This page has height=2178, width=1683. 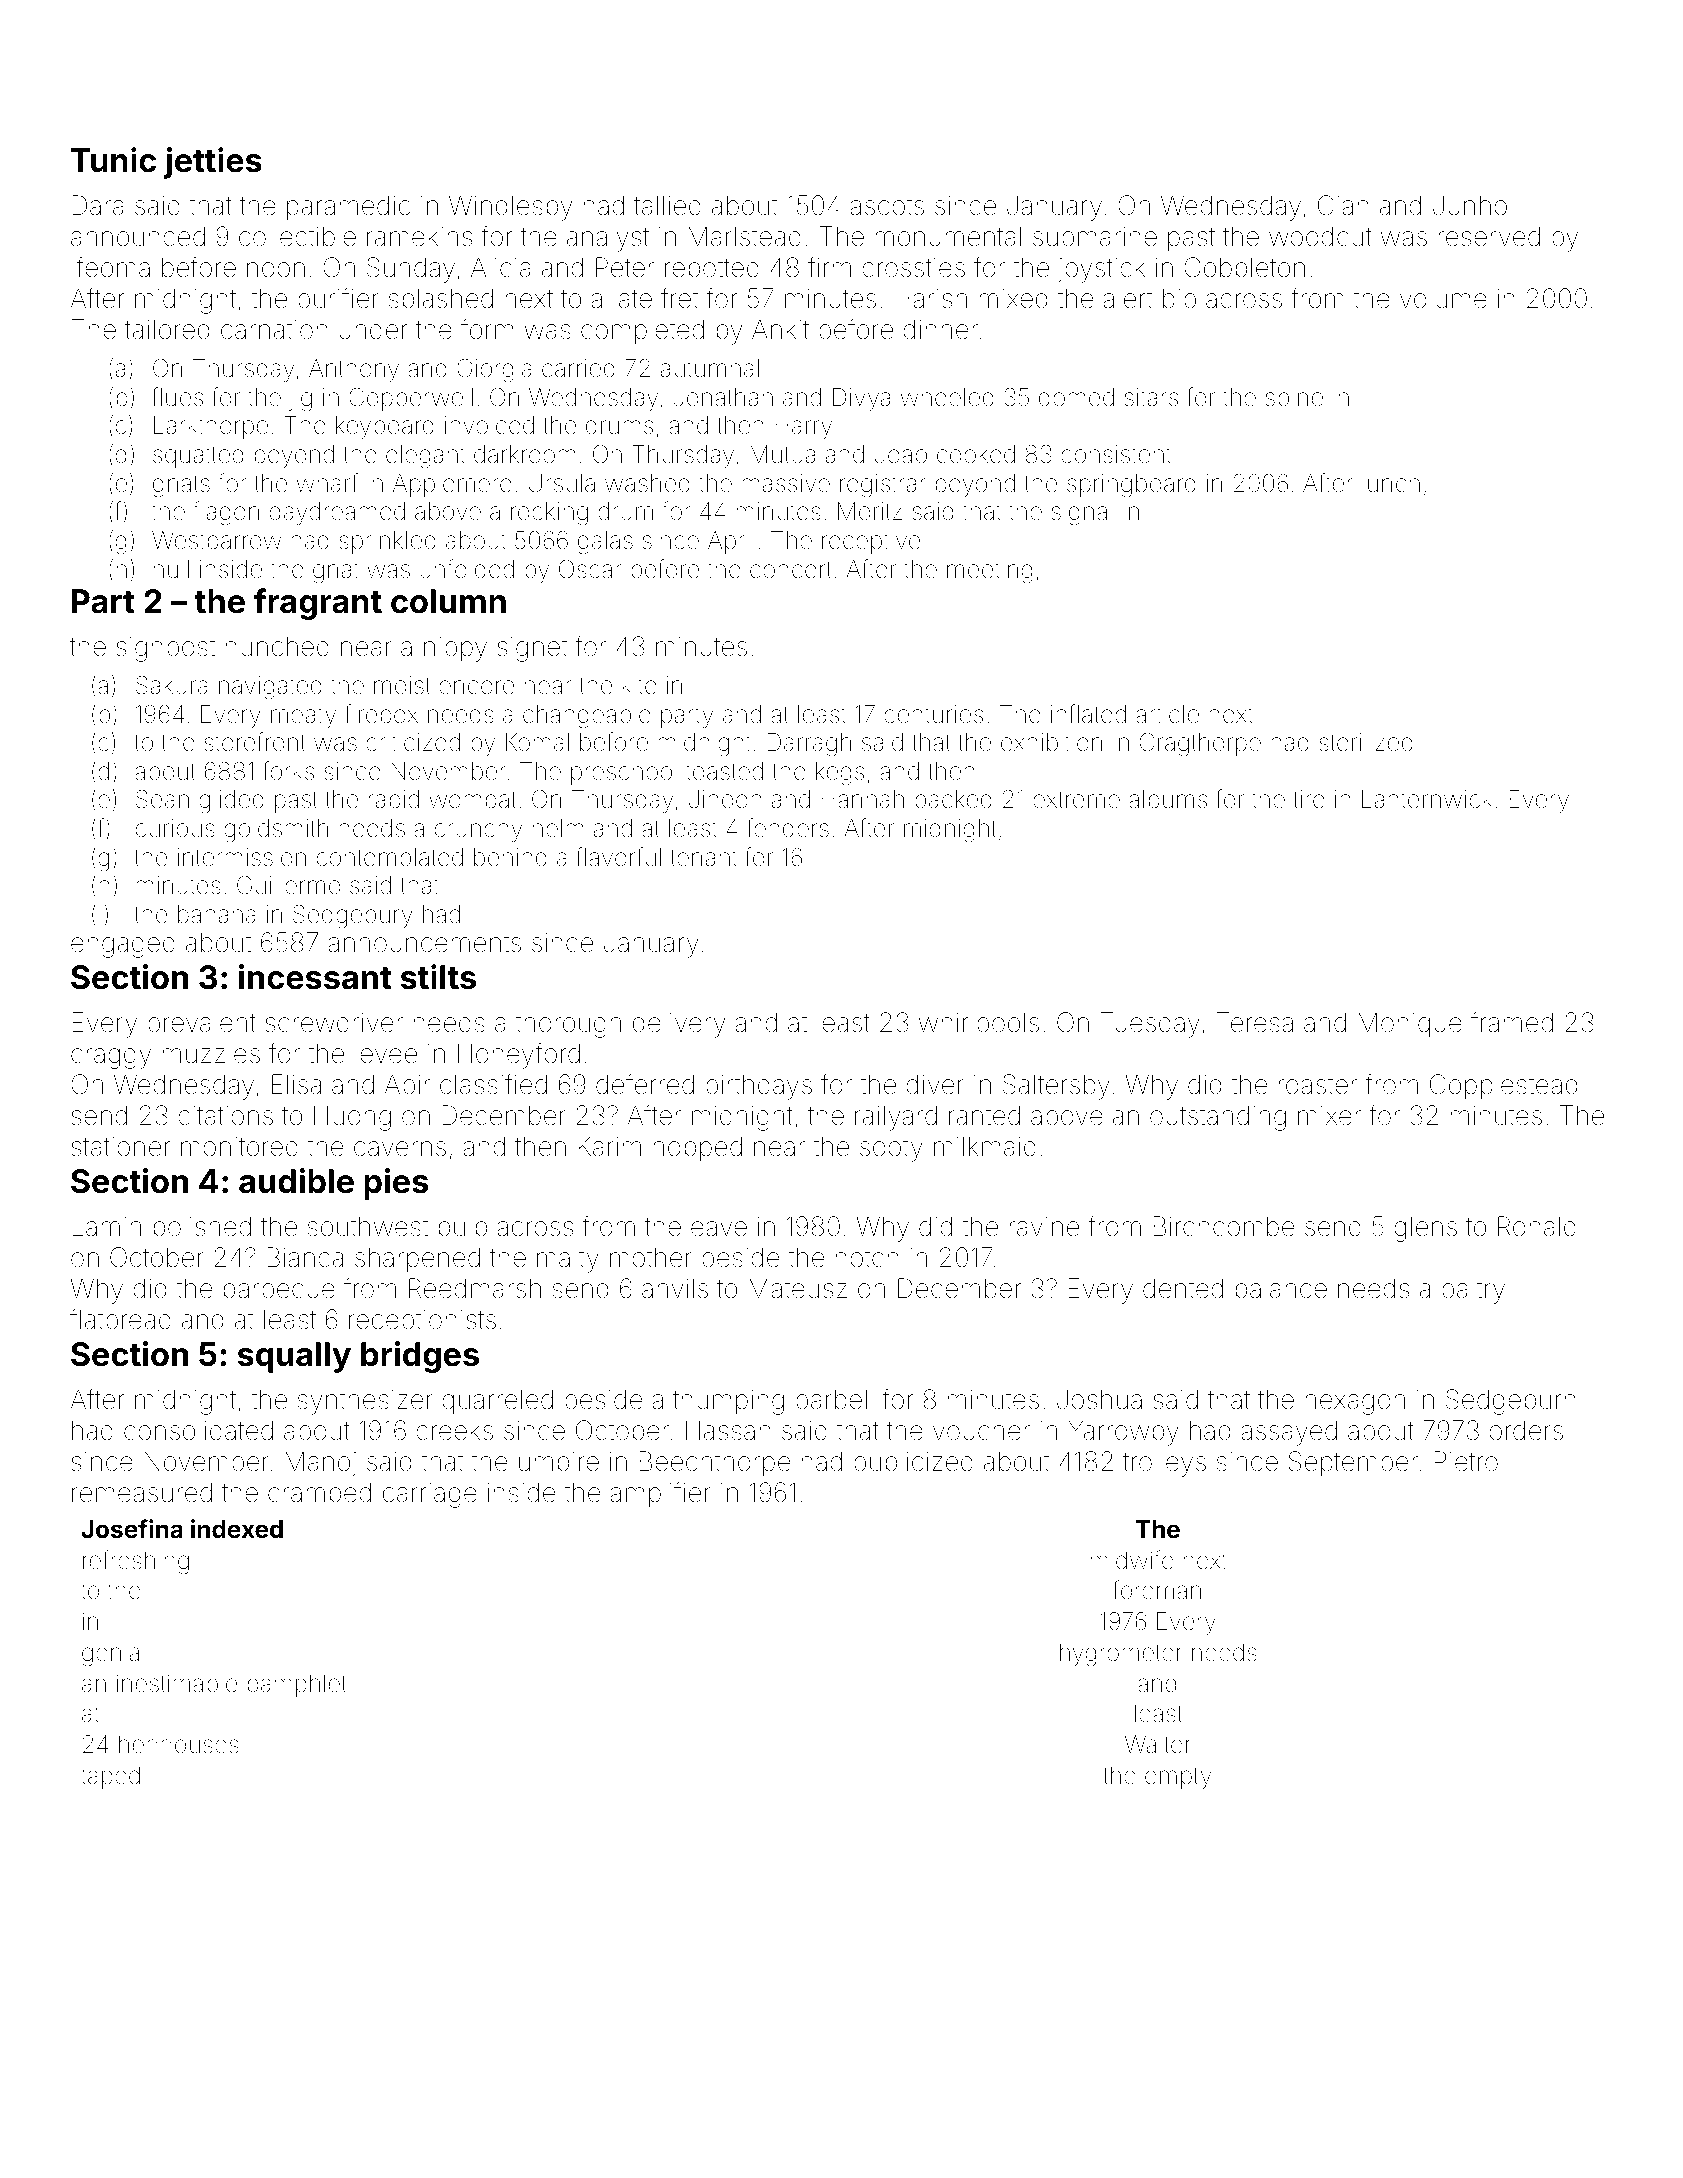 I want to click on pamphlet, so click(x=297, y=1685).
